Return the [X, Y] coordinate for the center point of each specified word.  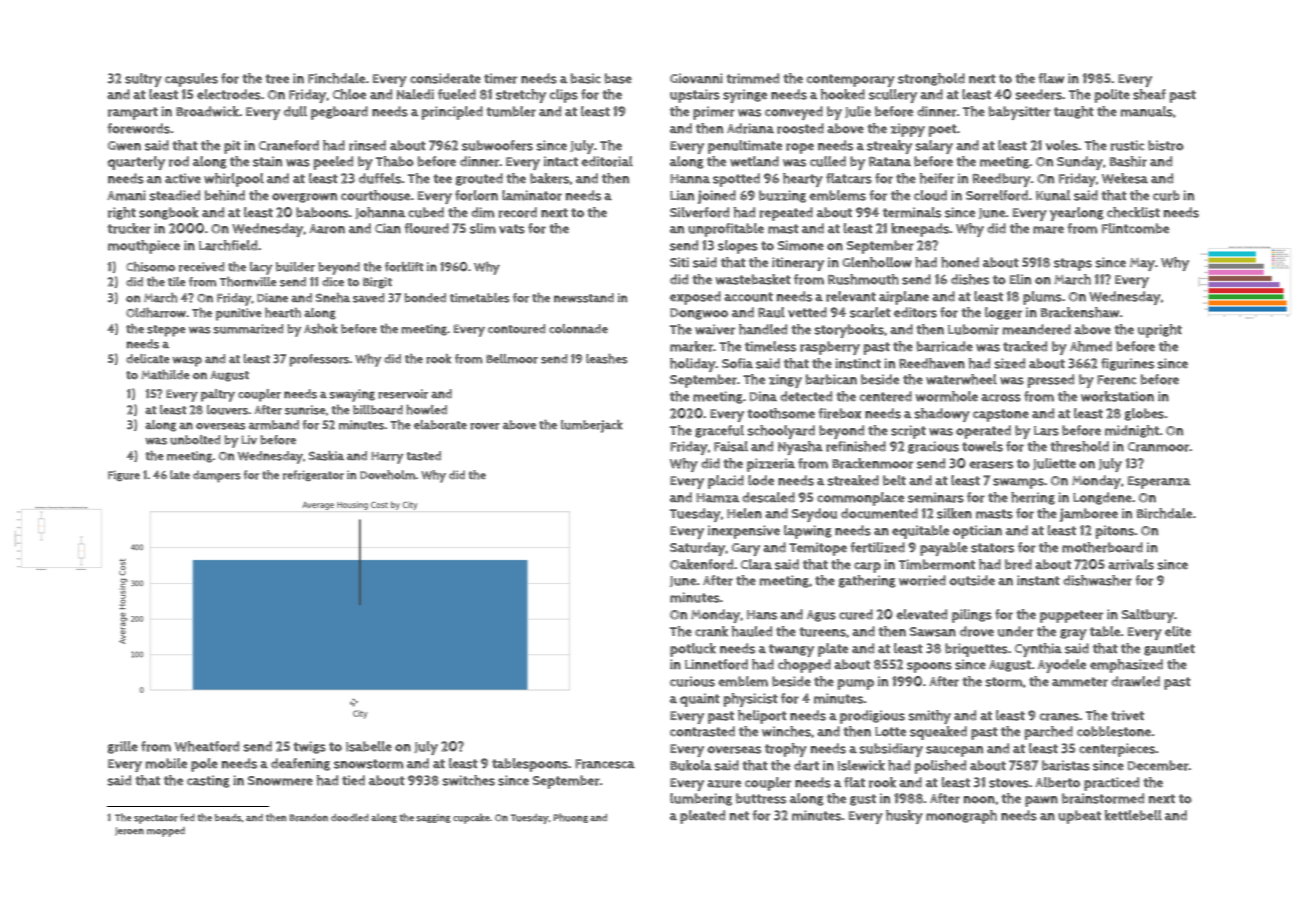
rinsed [367, 145]
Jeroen [129, 831]
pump [855, 684]
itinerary [798, 264]
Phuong [570, 818]
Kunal [1053, 195]
